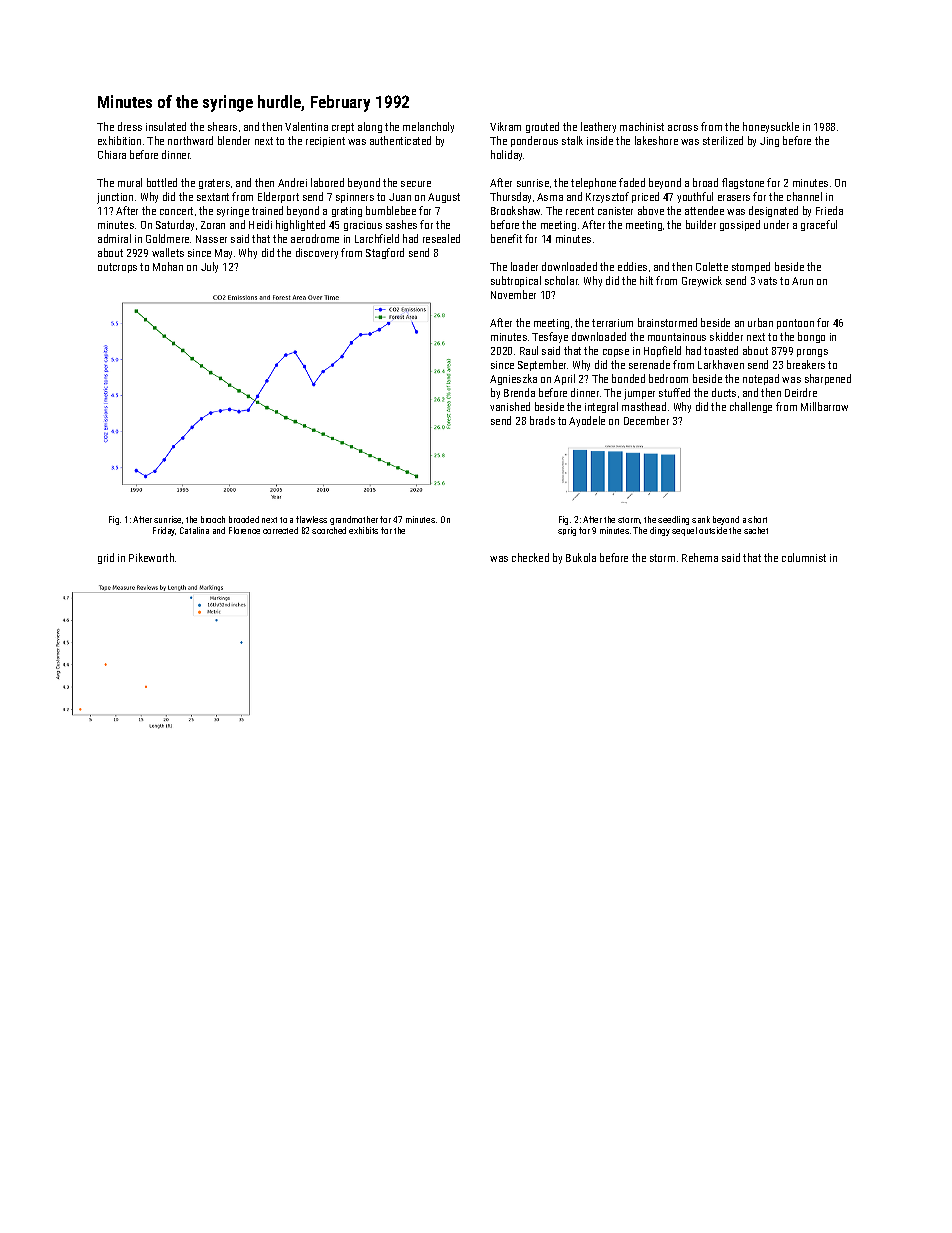 The image size is (952, 1233). What do you see at coordinates (550, 197) in the document?
I see `Asma` at bounding box center [550, 197].
